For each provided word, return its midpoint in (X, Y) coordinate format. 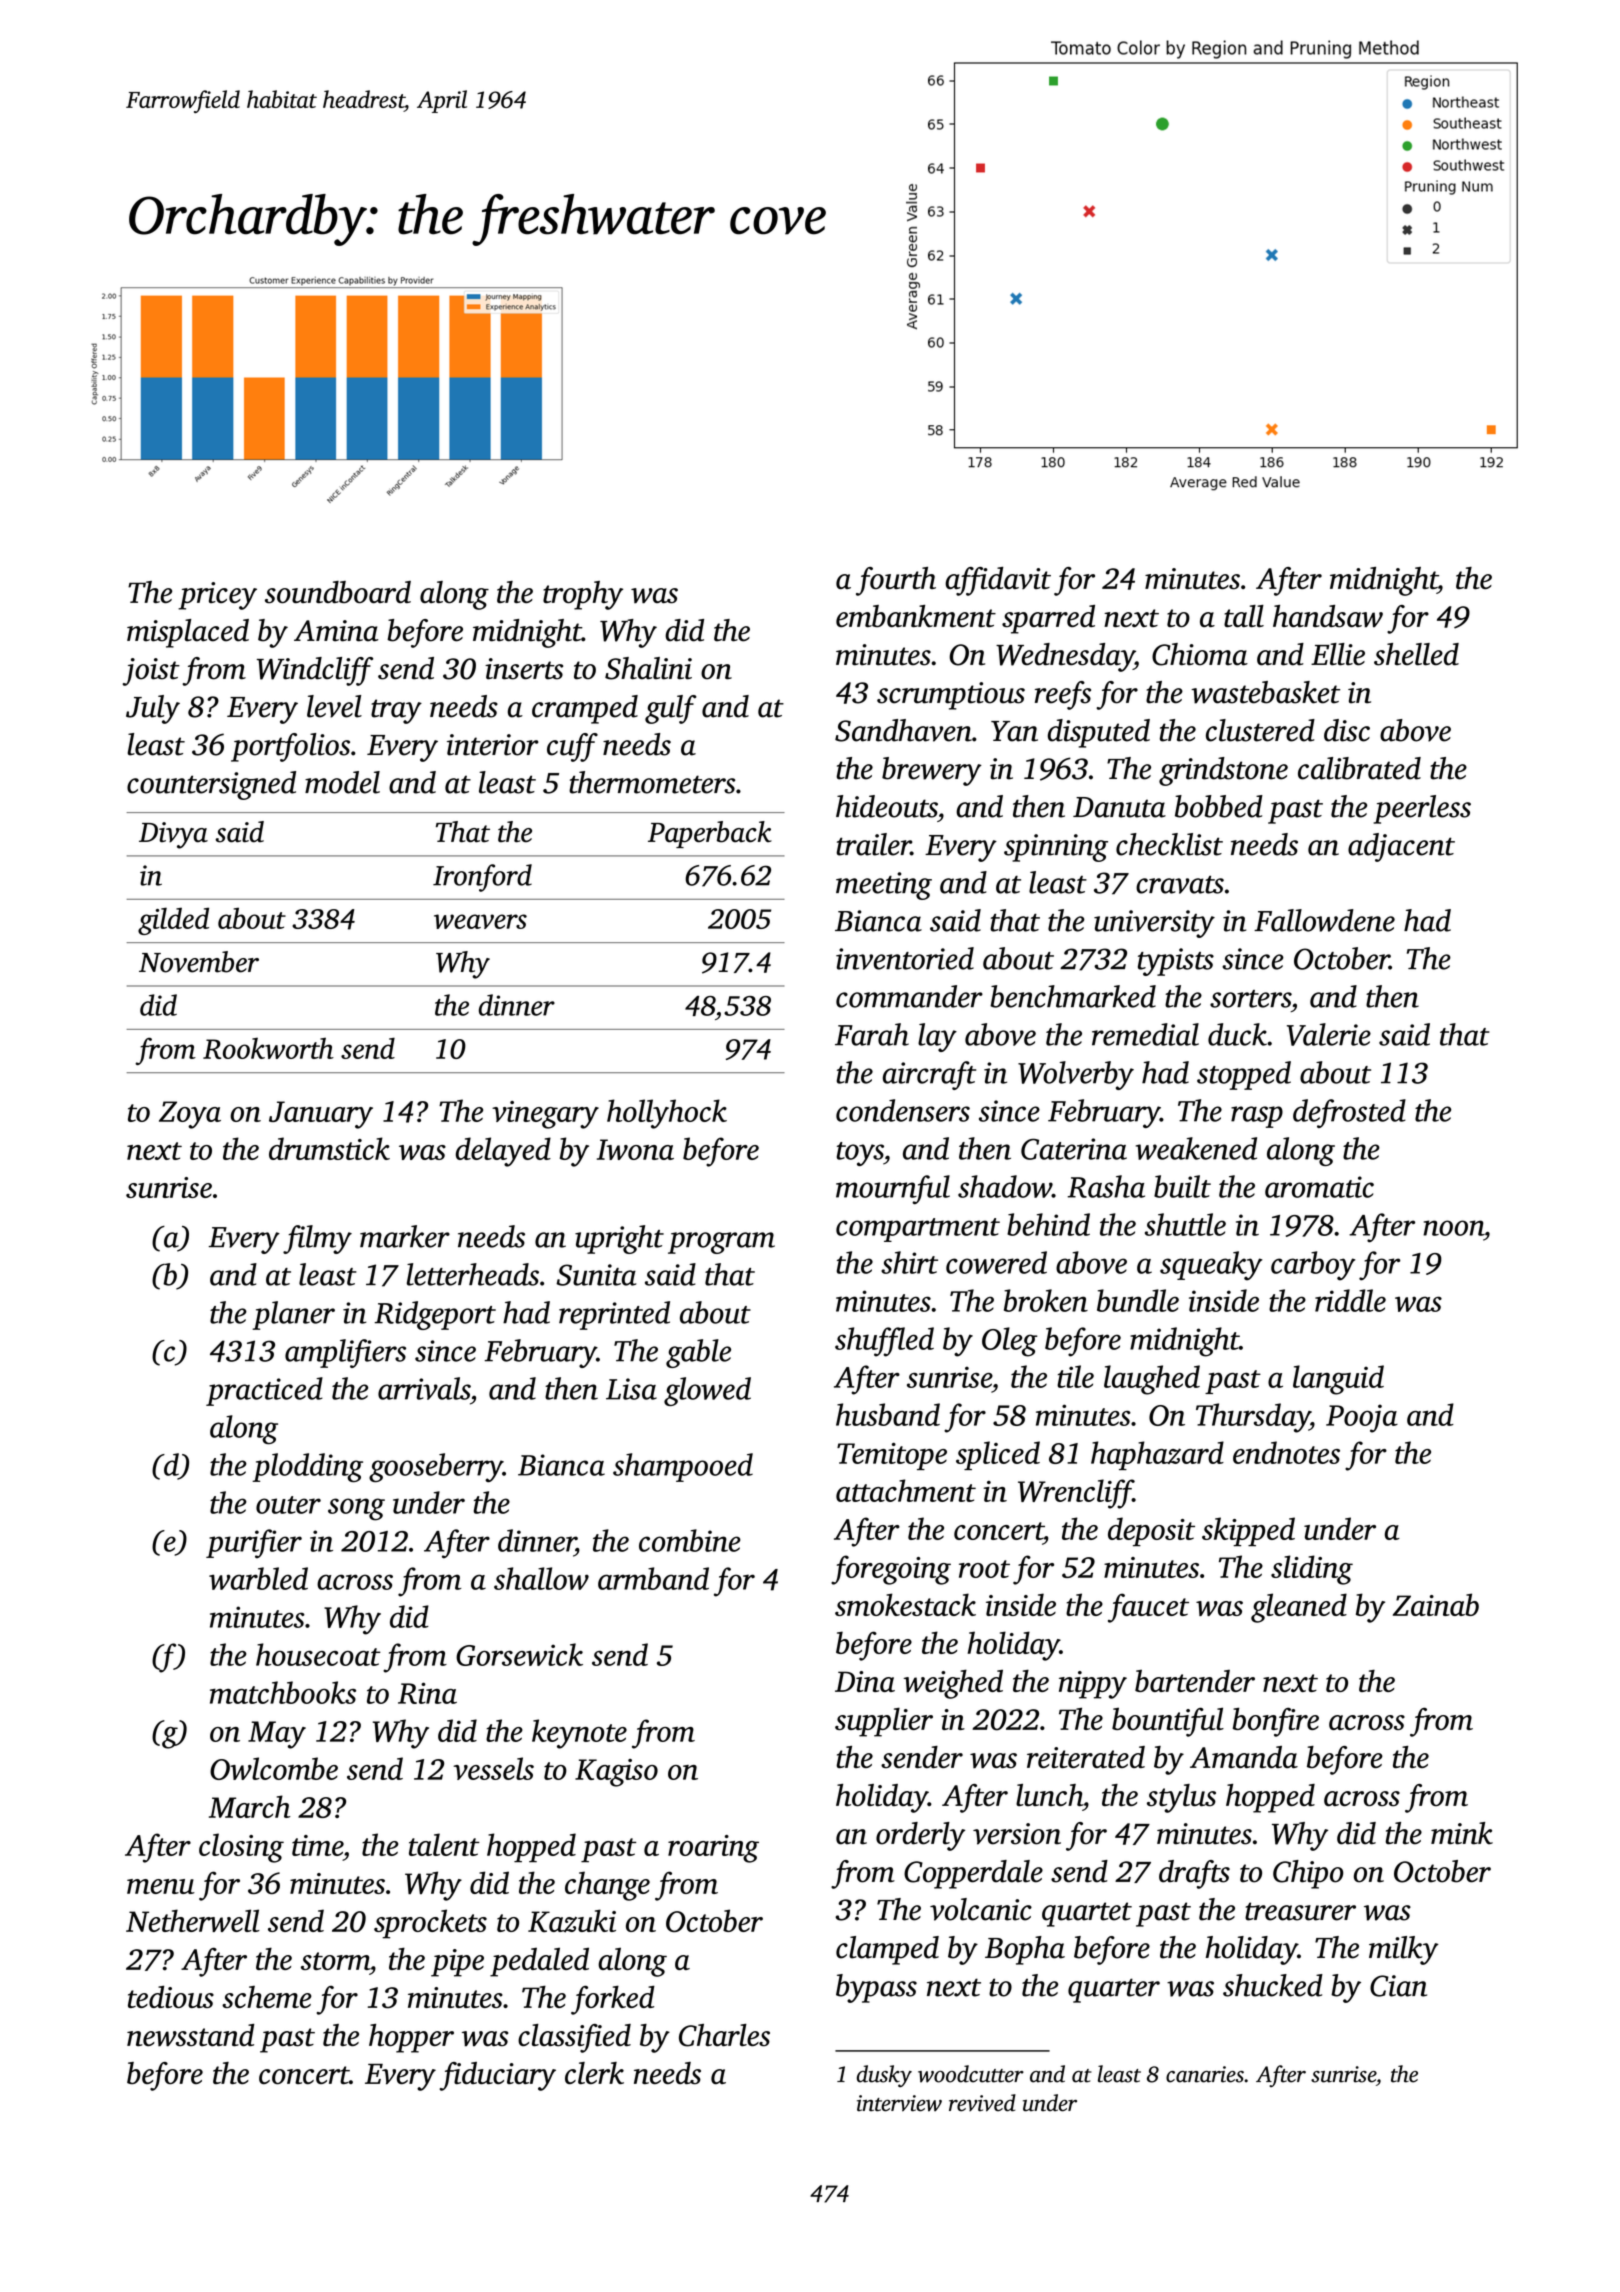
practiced (264, 1391)
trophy (583, 595)
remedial (1145, 1034)
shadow (1005, 1186)
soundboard (338, 592)
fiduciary (497, 2076)
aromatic (1319, 1187)
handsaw (1328, 616)
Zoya (190, 1115)
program (721, 1243)
